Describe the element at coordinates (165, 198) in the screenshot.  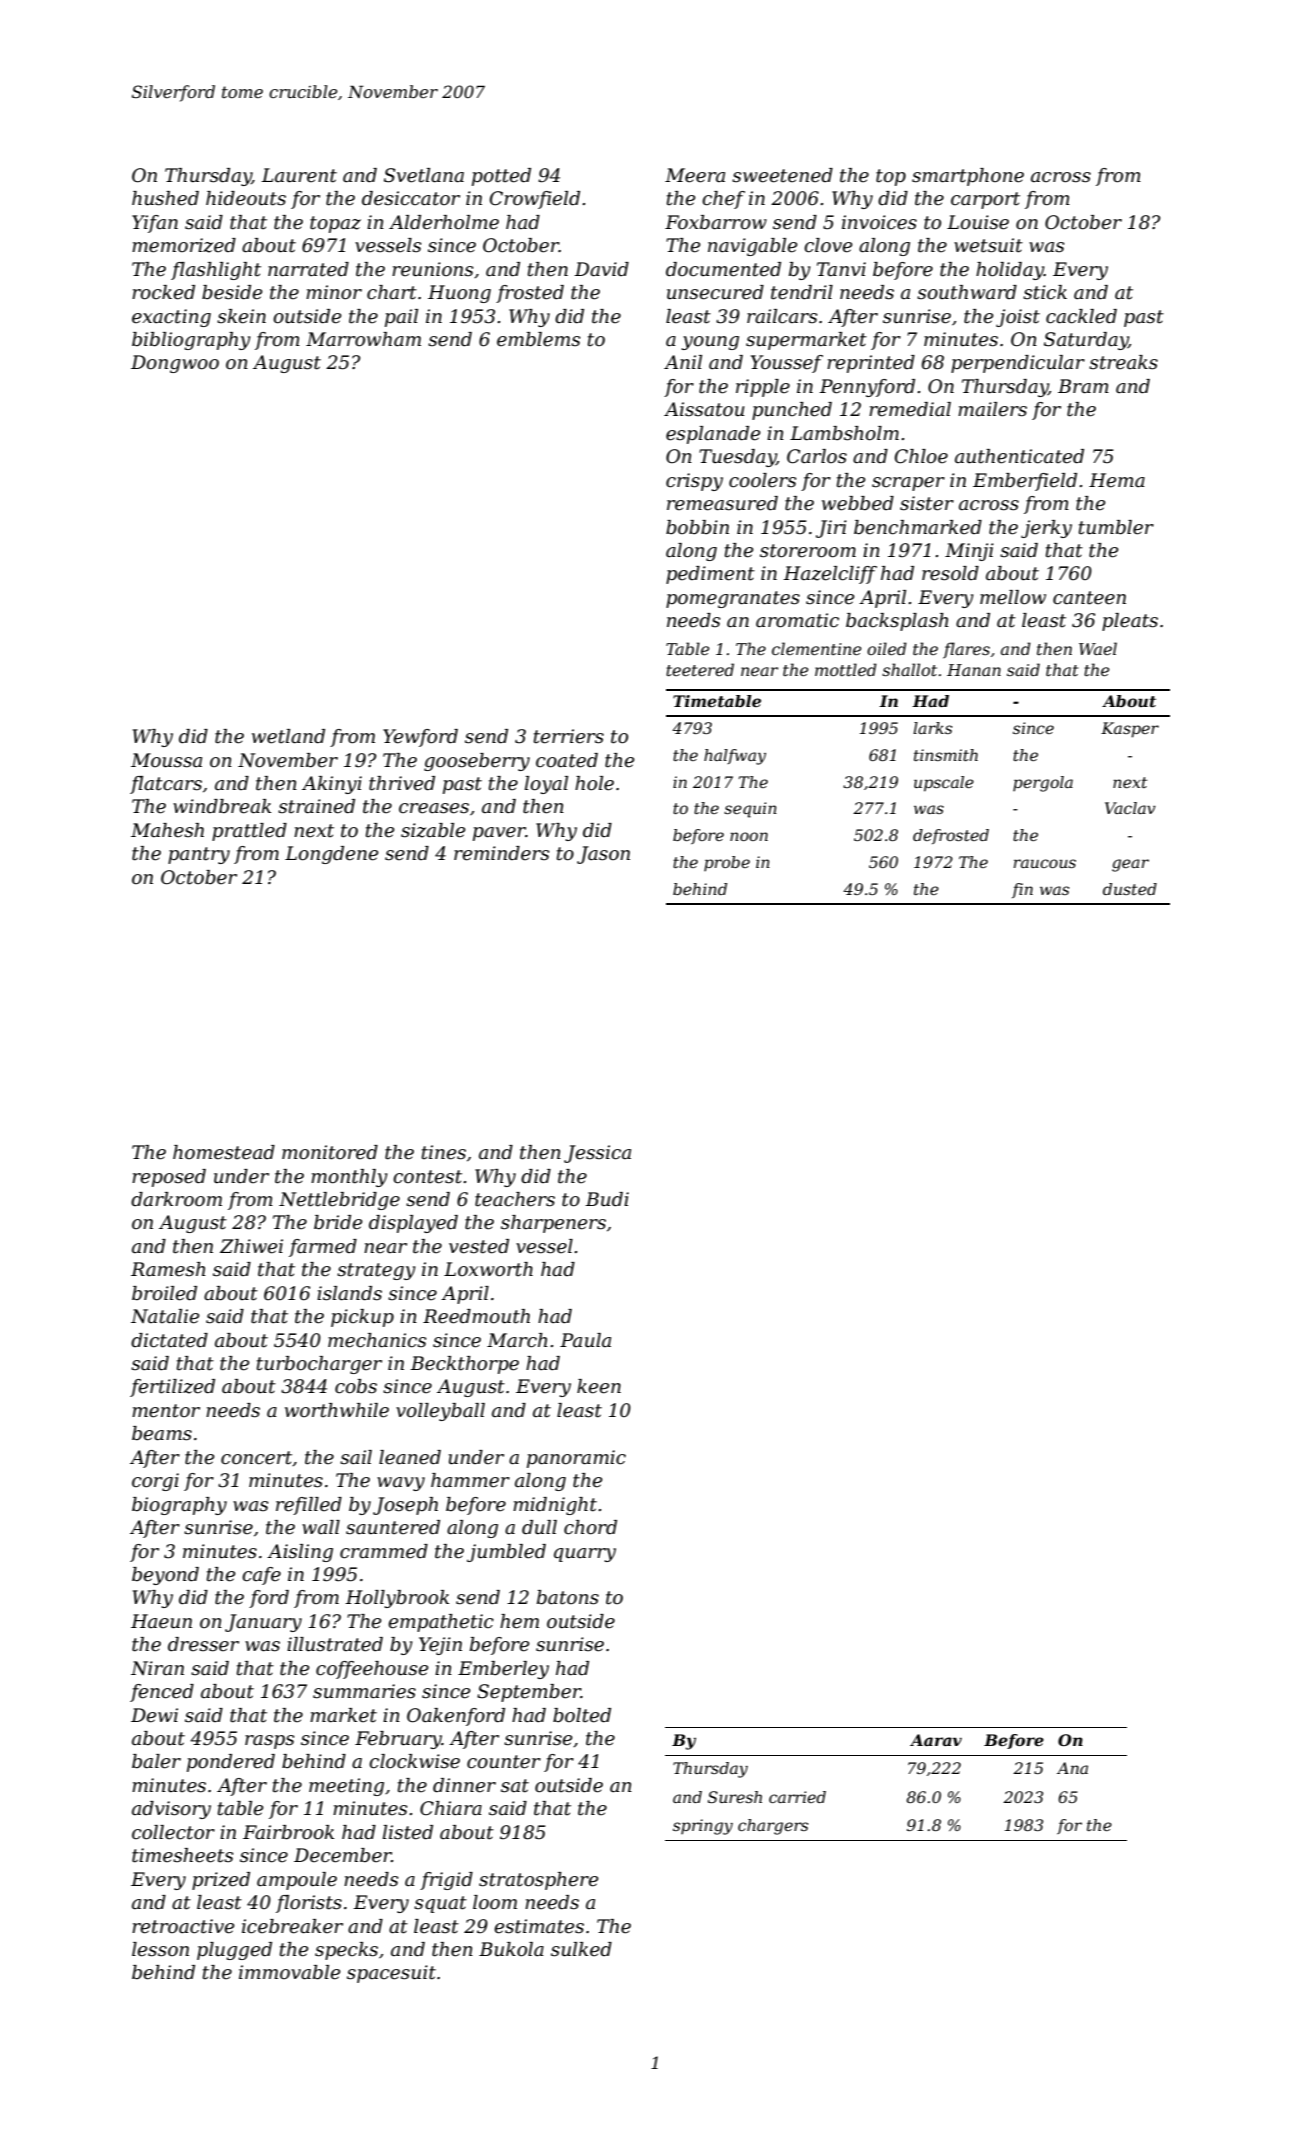
I see `hushed` at that location.
